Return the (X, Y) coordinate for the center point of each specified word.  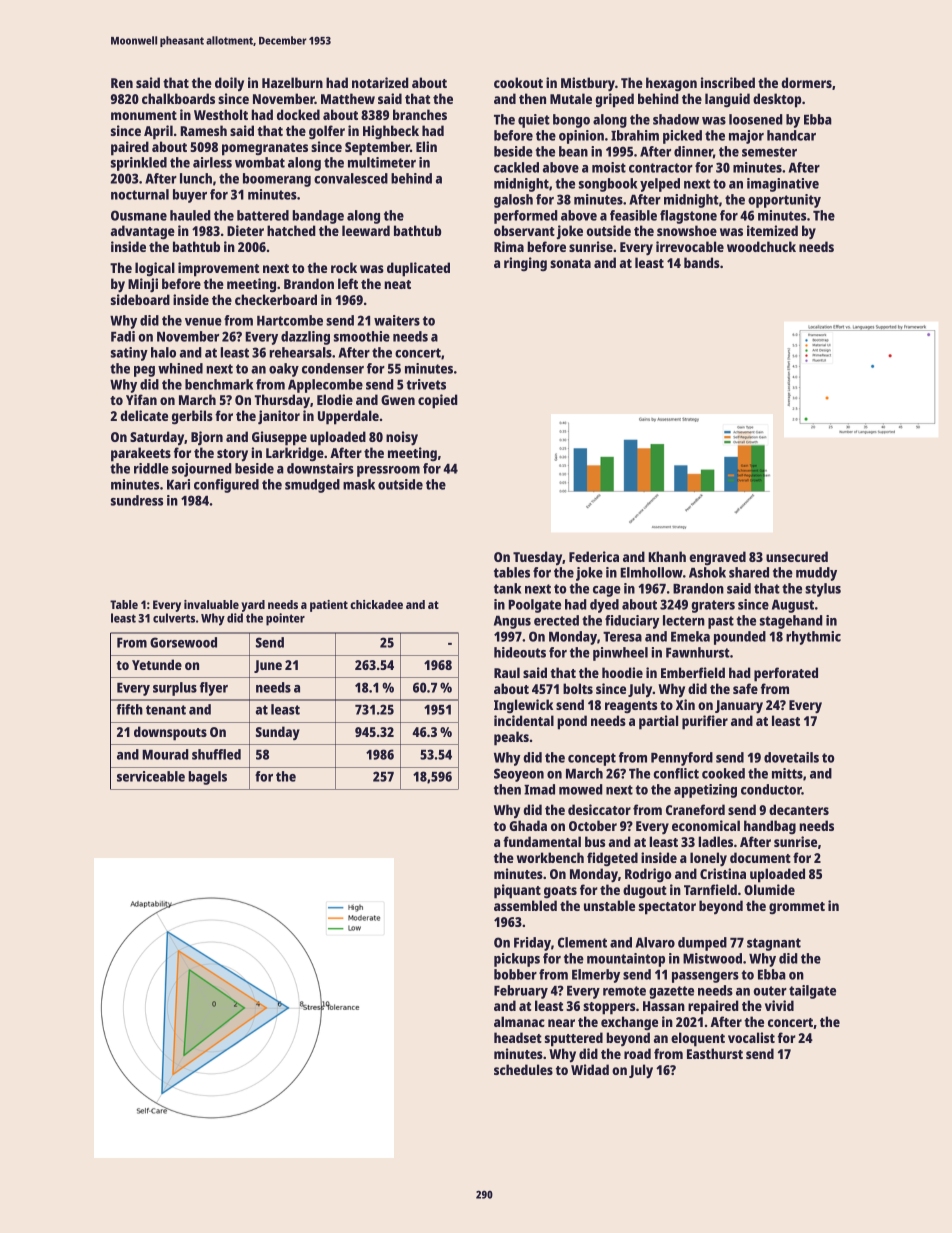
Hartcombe (290, 320)
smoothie (362, 336)
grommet (797, 908)
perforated (786, 674)
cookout (518, 82)
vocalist (751, 1037)
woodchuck (761, 246)
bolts (578, 688)
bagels (207, 778)
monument (144, 115)
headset (518, 1037)
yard (253, 606)
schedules (523, 1069)
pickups (517, 960)
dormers (806, 82)
